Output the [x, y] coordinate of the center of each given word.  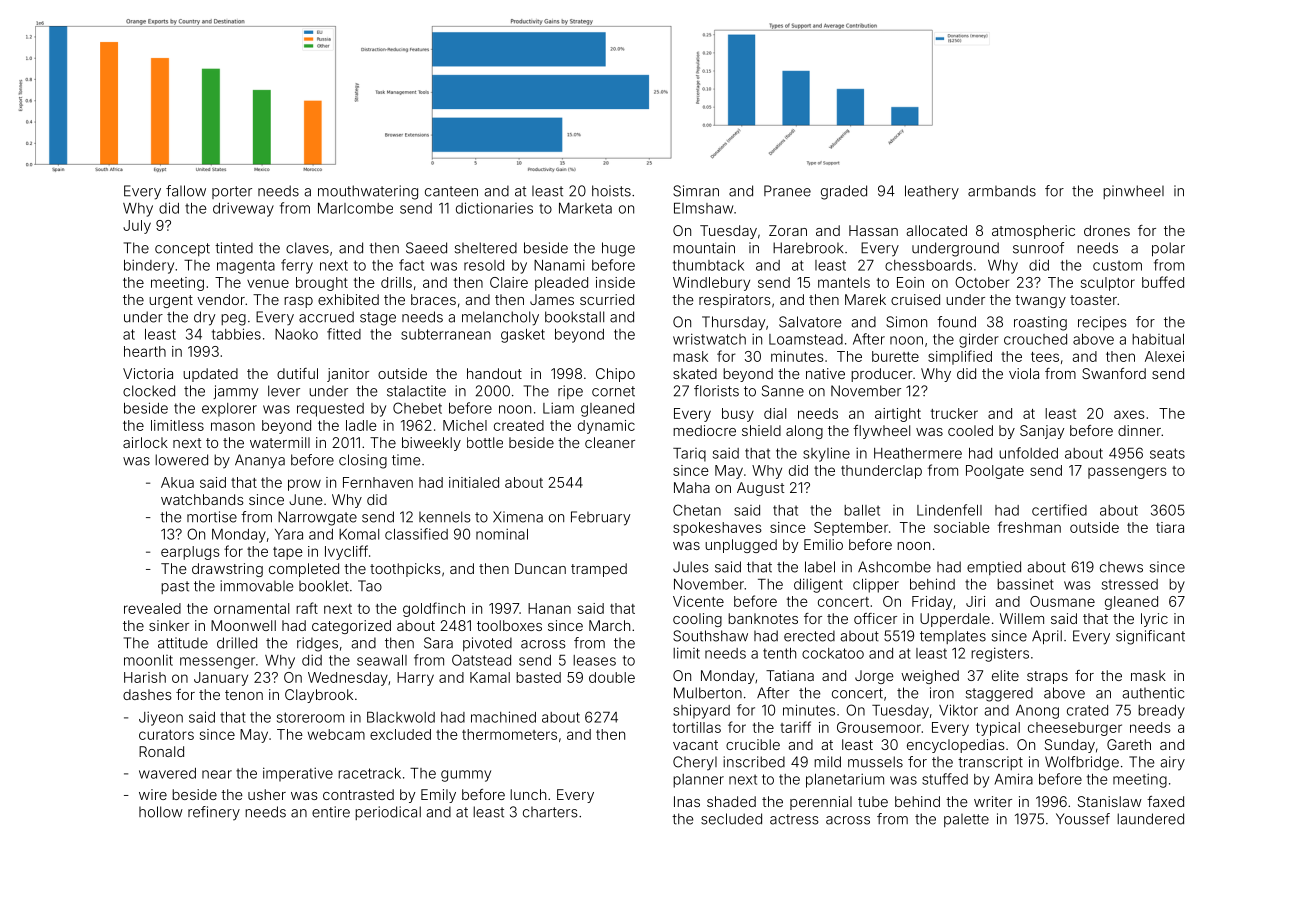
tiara [1170, 527]
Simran [696, 191]
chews [1121, 567]
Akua [177, 482]
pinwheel [1133, 192]
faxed [1165, 801]
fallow [186, 191]
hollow [161, 812]
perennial [821, 803]
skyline [826, 454]
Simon [906, 322]
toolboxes [509, 625]
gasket [523, 336]
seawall [382, 660]
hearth [145, 351]
